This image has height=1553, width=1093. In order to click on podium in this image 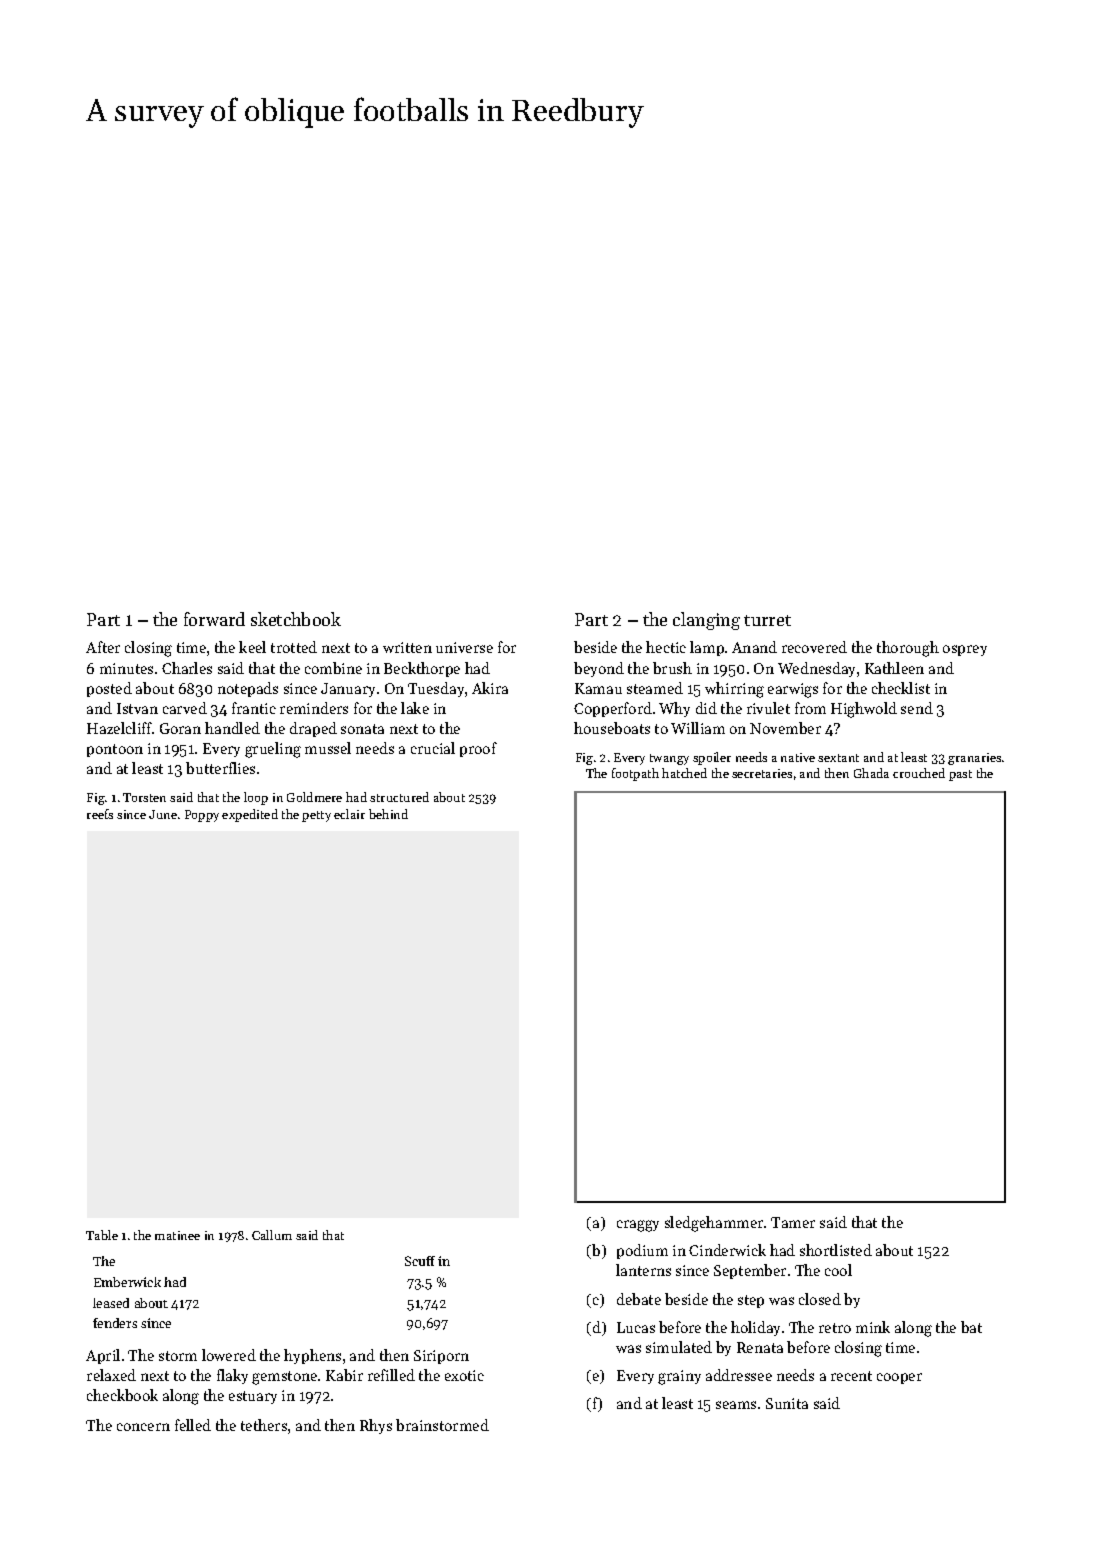, I will do `click(642, 1251)`.
